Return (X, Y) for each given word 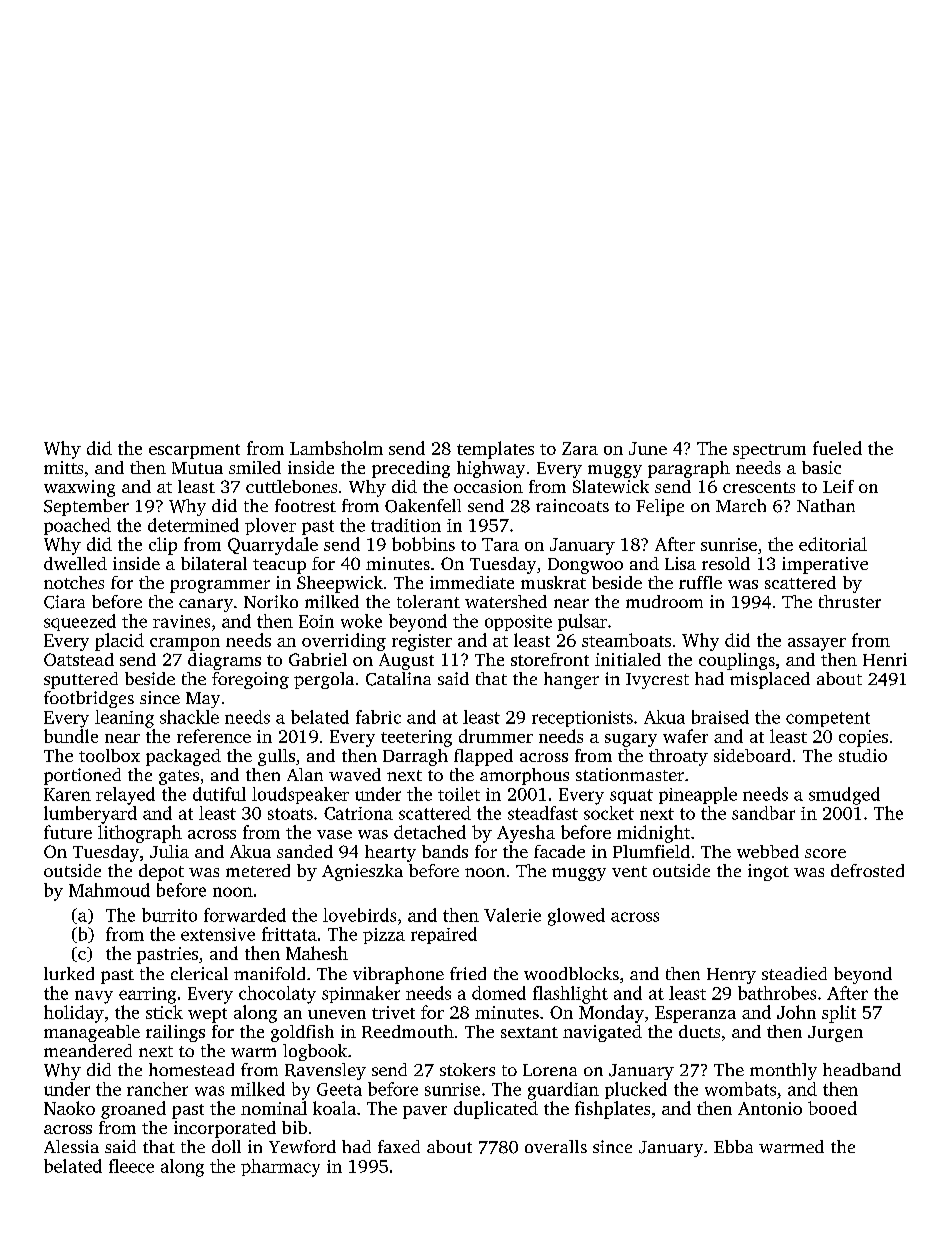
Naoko (69, 1108)
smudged (844, 796)
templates (495, 450)
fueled (837, 448)
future (68, 832)
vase (334, 834)
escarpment (194, 451)
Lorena (550, 1070)
